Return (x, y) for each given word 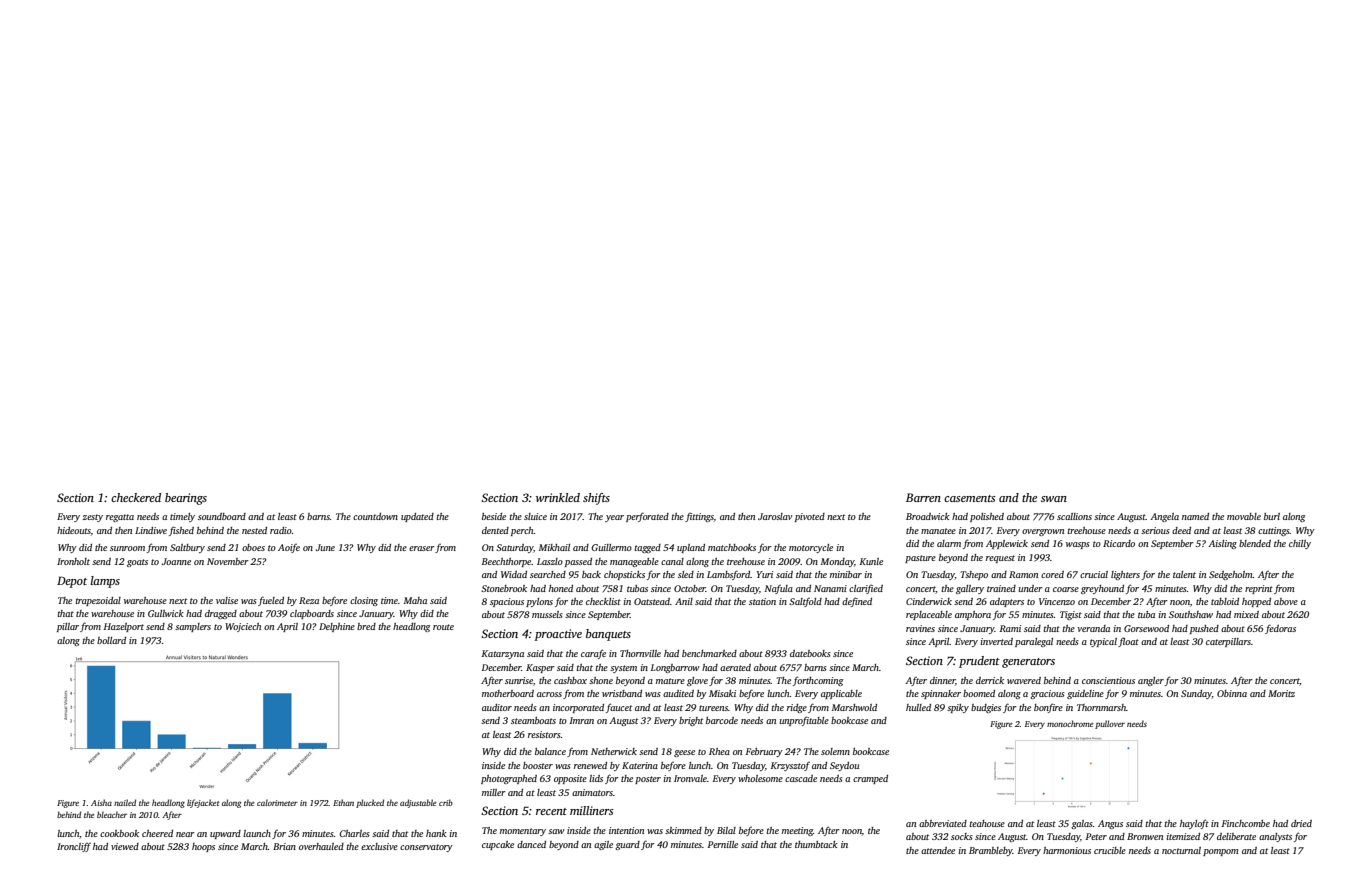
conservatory (426, 848)
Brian (284, 846)
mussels (547, 614)
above (1286, 601)
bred (366, 626)
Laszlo (550, 561)
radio (281, 530)
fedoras (1280, 629)
